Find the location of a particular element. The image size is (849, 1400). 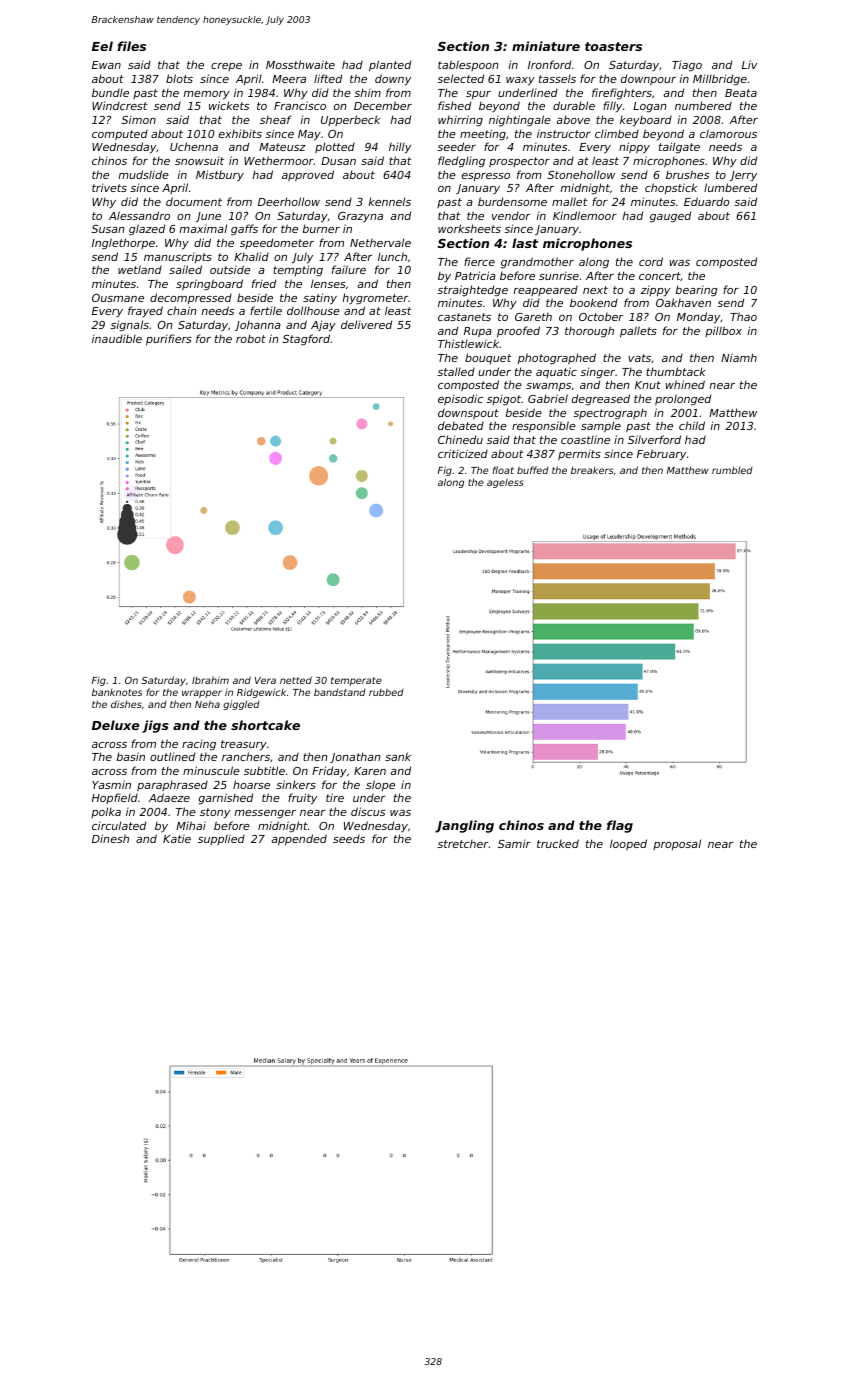

appended is located at coordinates (299, 840).
